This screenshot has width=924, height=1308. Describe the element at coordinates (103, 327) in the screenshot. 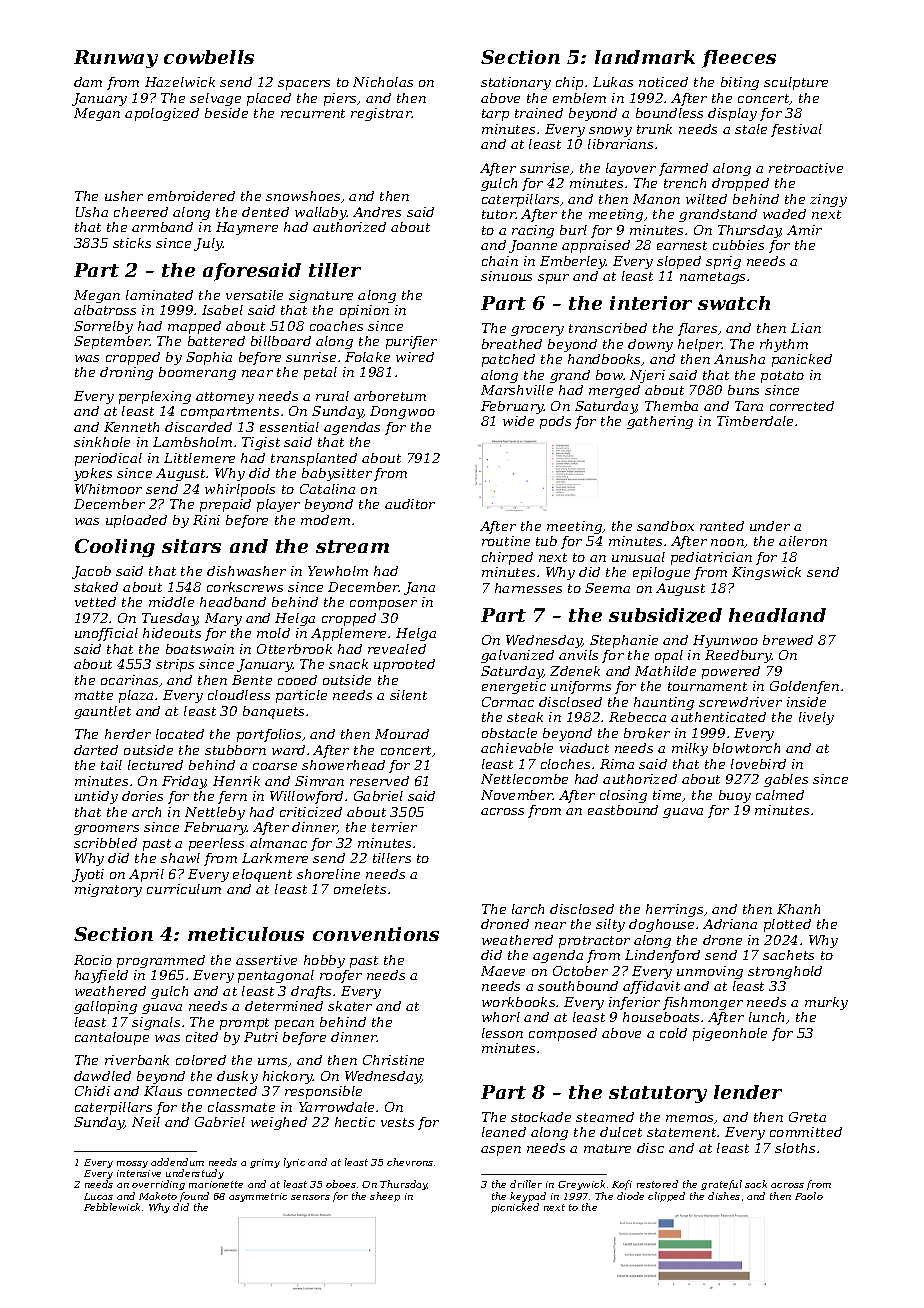

I see `Sorrelby` at that location.
